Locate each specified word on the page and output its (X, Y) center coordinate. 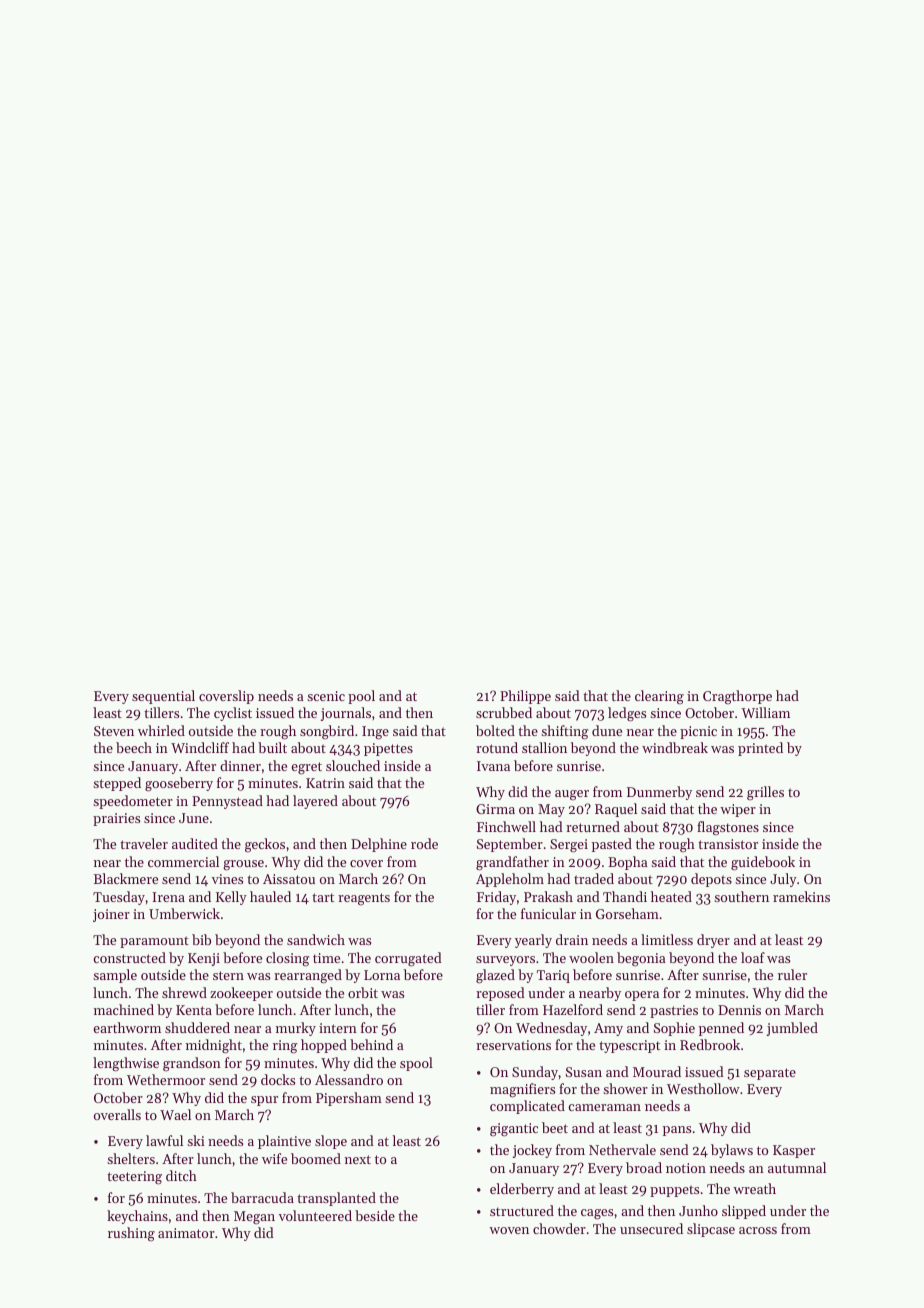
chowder (559, 1228)
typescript (629, 1046)
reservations (513, 1045)
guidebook (763, 863)
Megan (254, 1218)
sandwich (316, 939)
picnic (698, 732)
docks (278, 1079)
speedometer (133, 802)
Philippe (525, 697)
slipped (744, 1212)
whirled (161, 730)
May (551, 810)
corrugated (408, 959)
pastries (674, 1011)
